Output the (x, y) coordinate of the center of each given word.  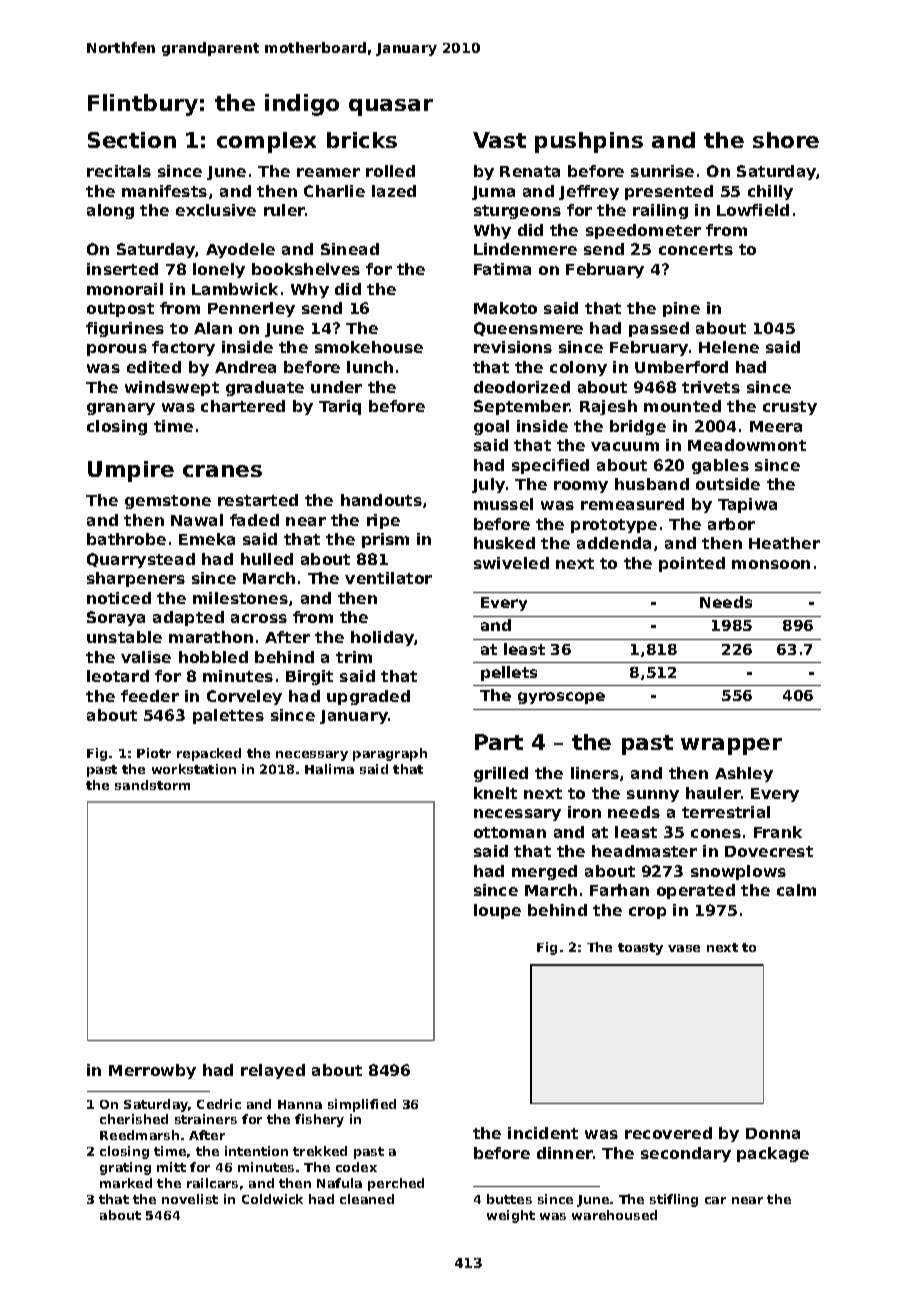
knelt (495, 793)
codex (356, 1167)
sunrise (662, 171)
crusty (790, 408)
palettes (228, 716)
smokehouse (369, 347)
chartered (243, 406)
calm (796, 890)
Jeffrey (589, 192)
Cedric (219, 1104)
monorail (125, 289)
